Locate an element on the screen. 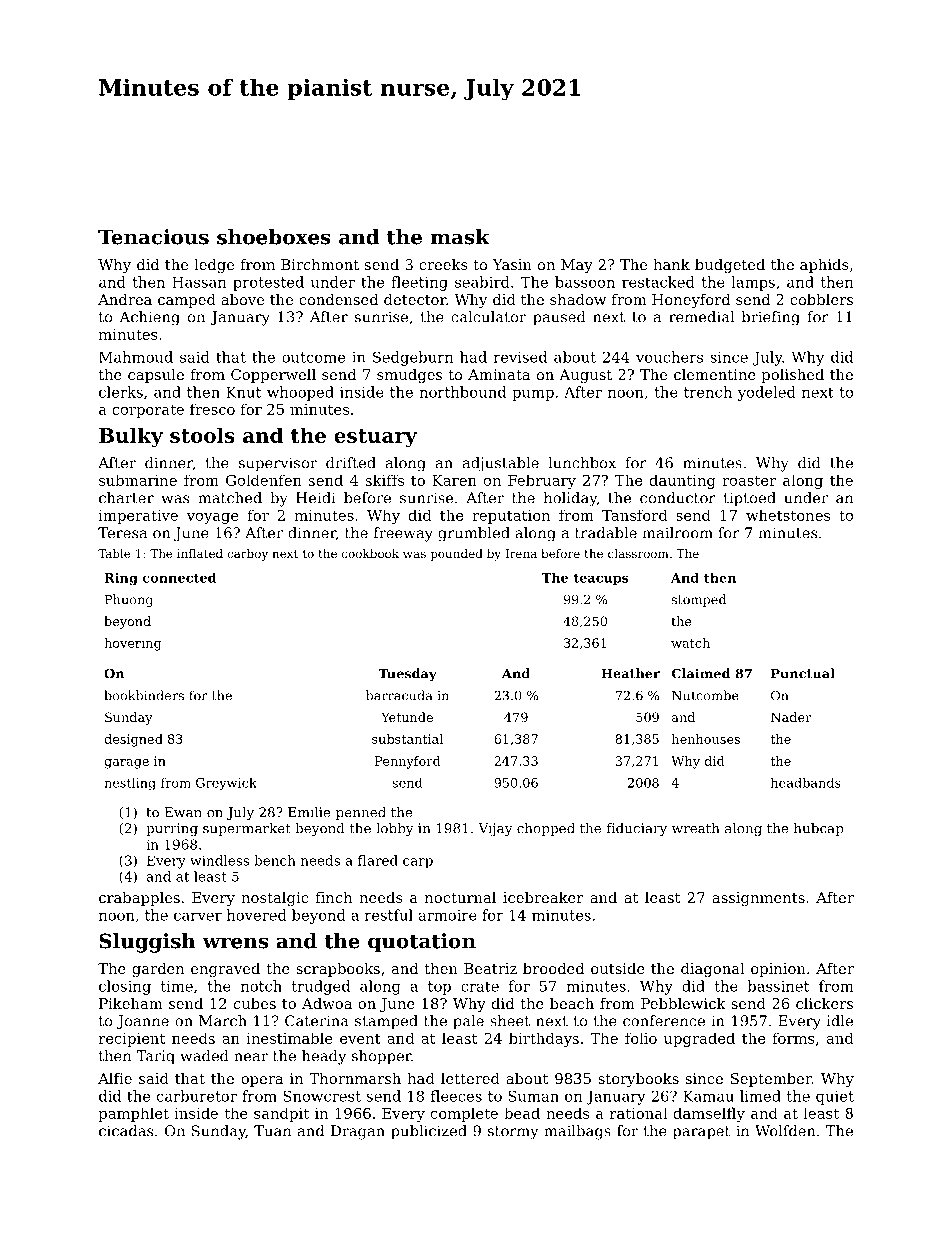 The image size is (952, 1233). mask is located at coordinates (460, 237).
